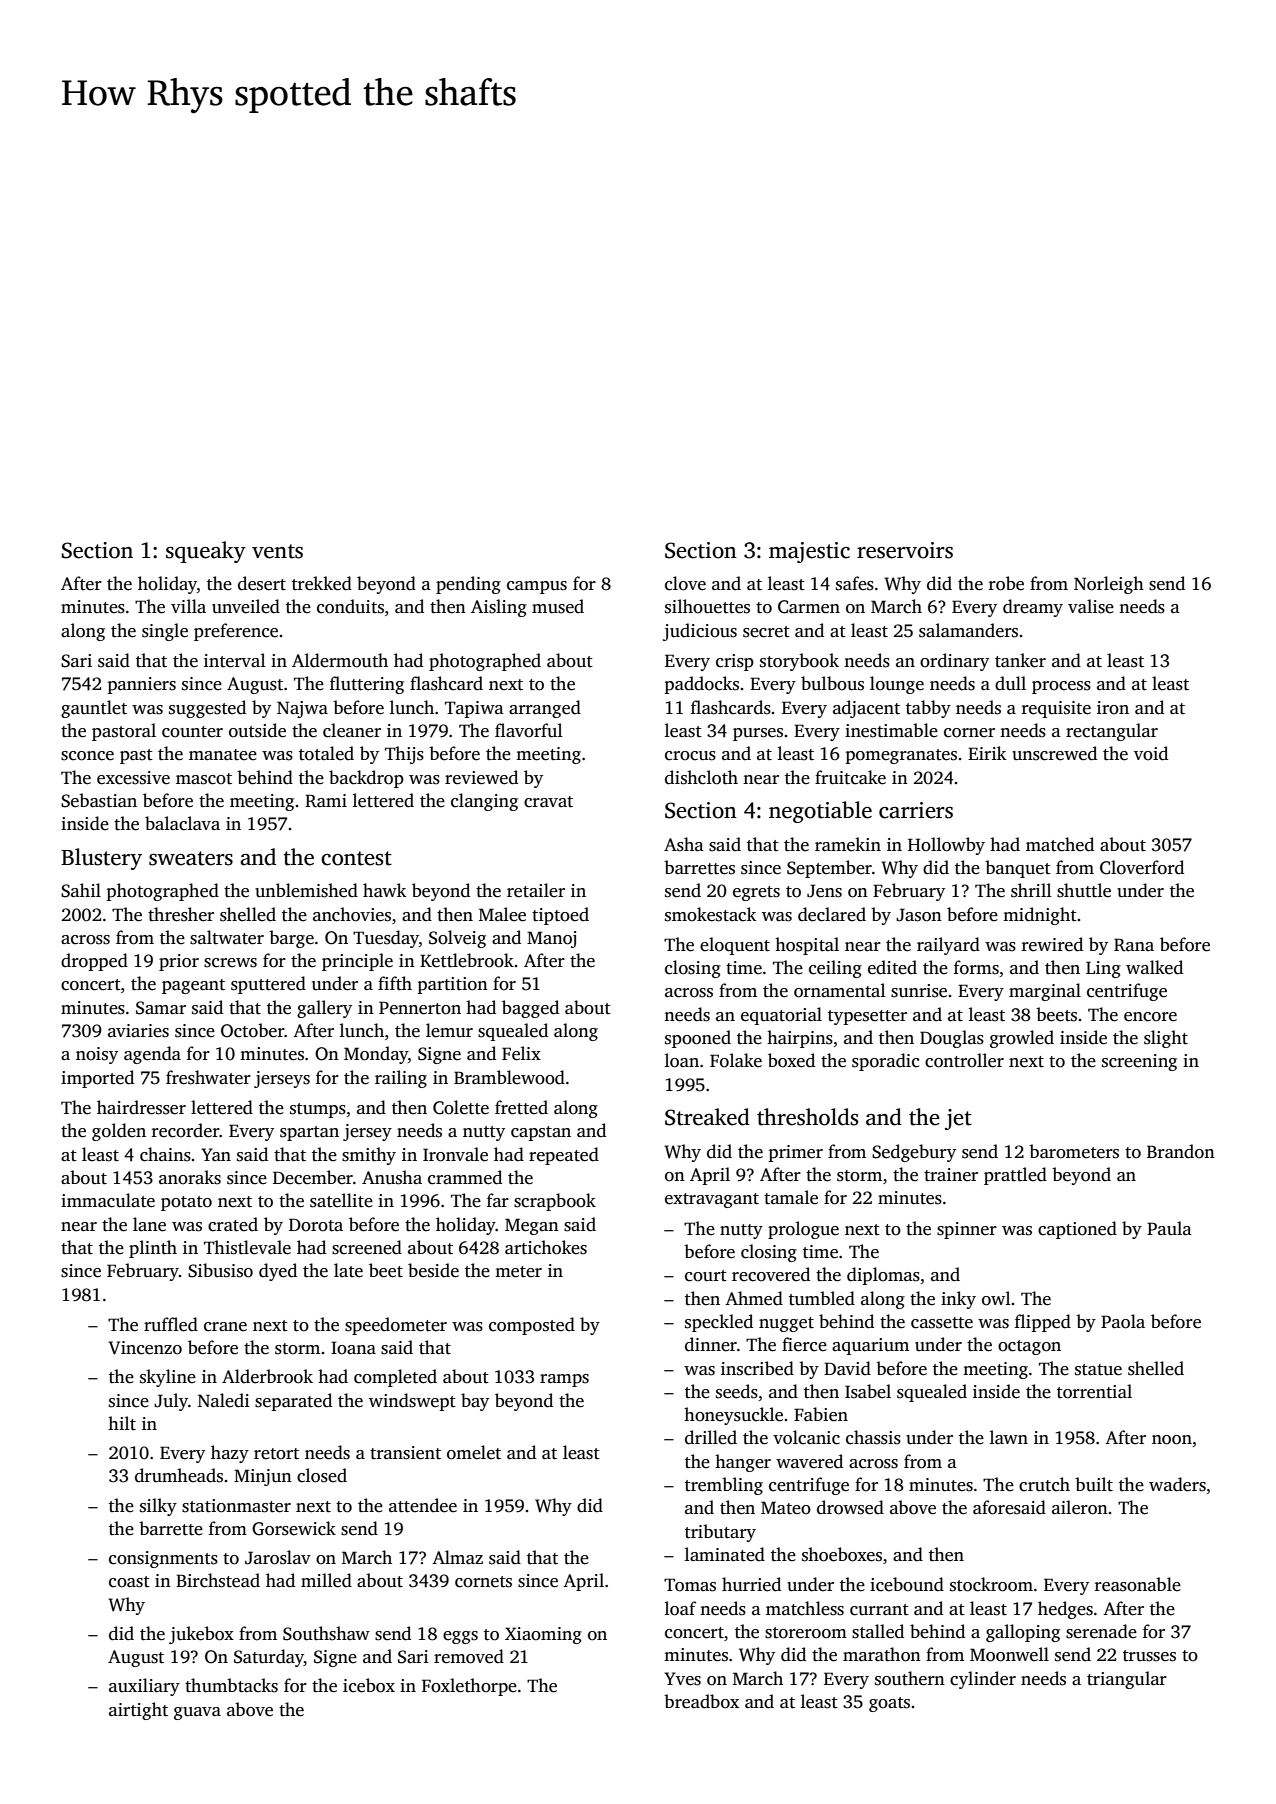  Describe the element at coordinates (546, 1247) in the page. I see `artichokes` at that location.
